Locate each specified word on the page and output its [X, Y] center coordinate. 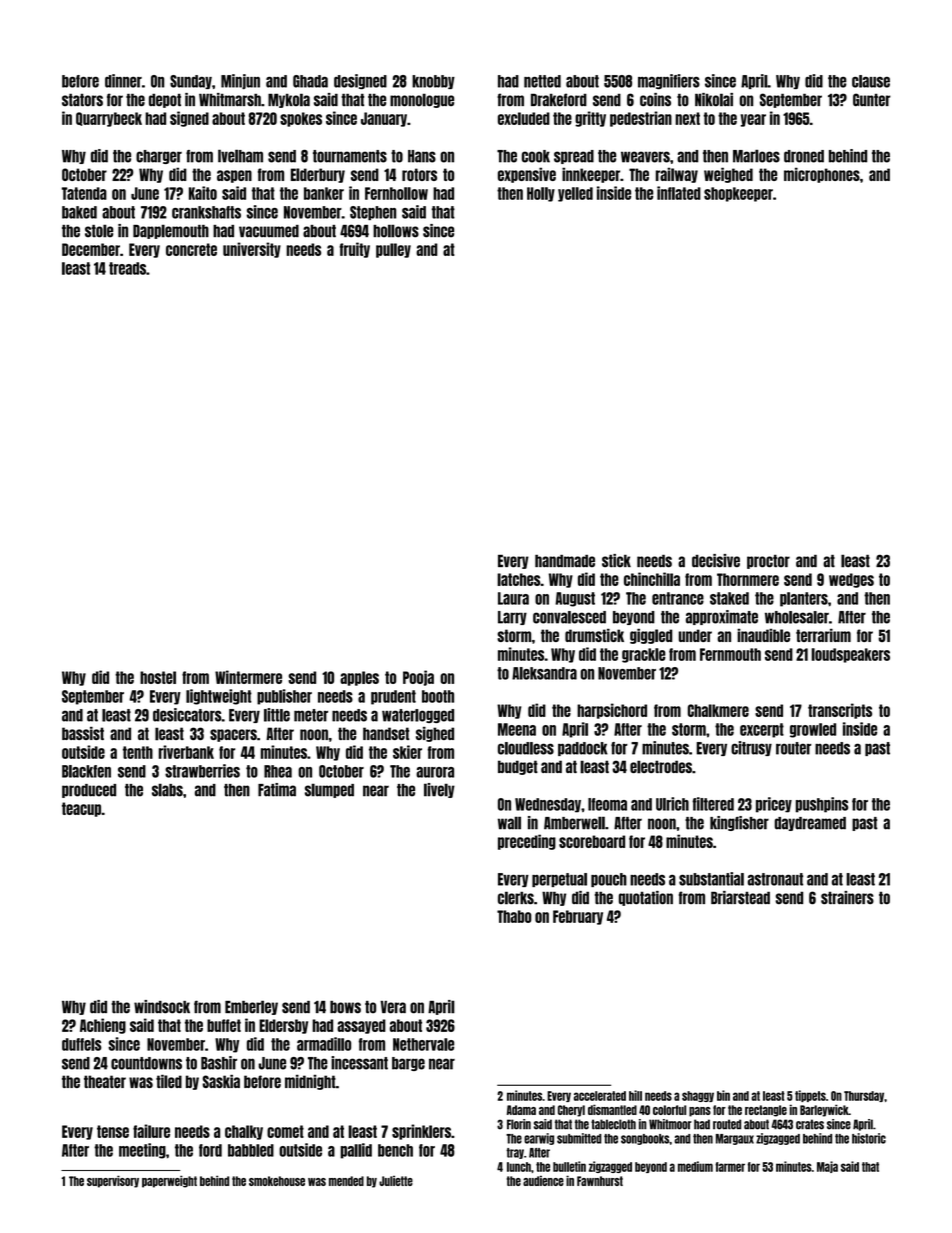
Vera [393, 1007]
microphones [822, 175]
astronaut [775, 879]
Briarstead [740, 898]
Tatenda [84, 193]
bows [345, 1007]
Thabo [514, 916]
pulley [393, 250]
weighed [728, 175]
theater [105, 1081]
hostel [158, 677]
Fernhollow [396, 193]
